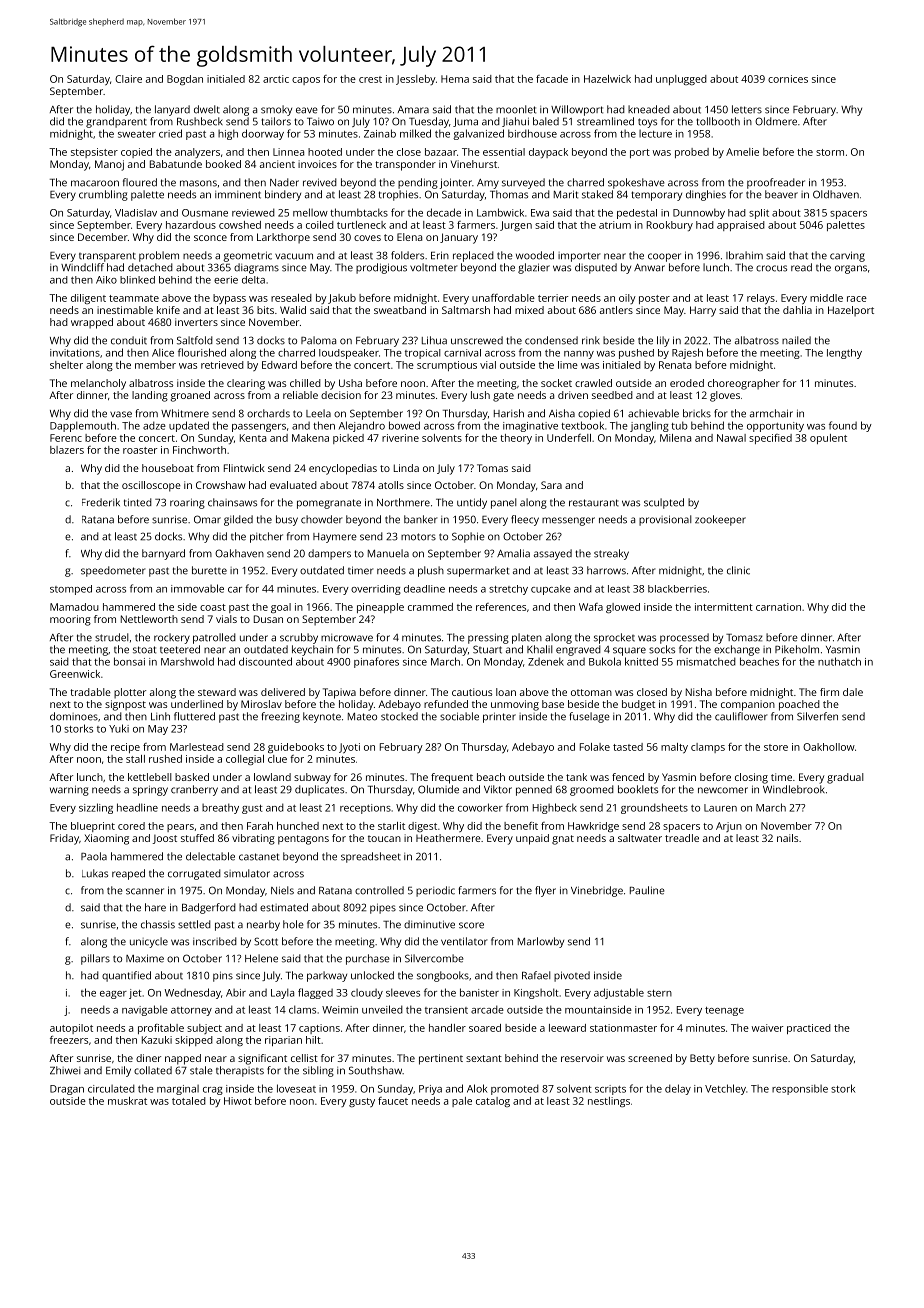 The width and height of the page is (924, 1308). I want to click on Oldhaven, so click(836, 194).
